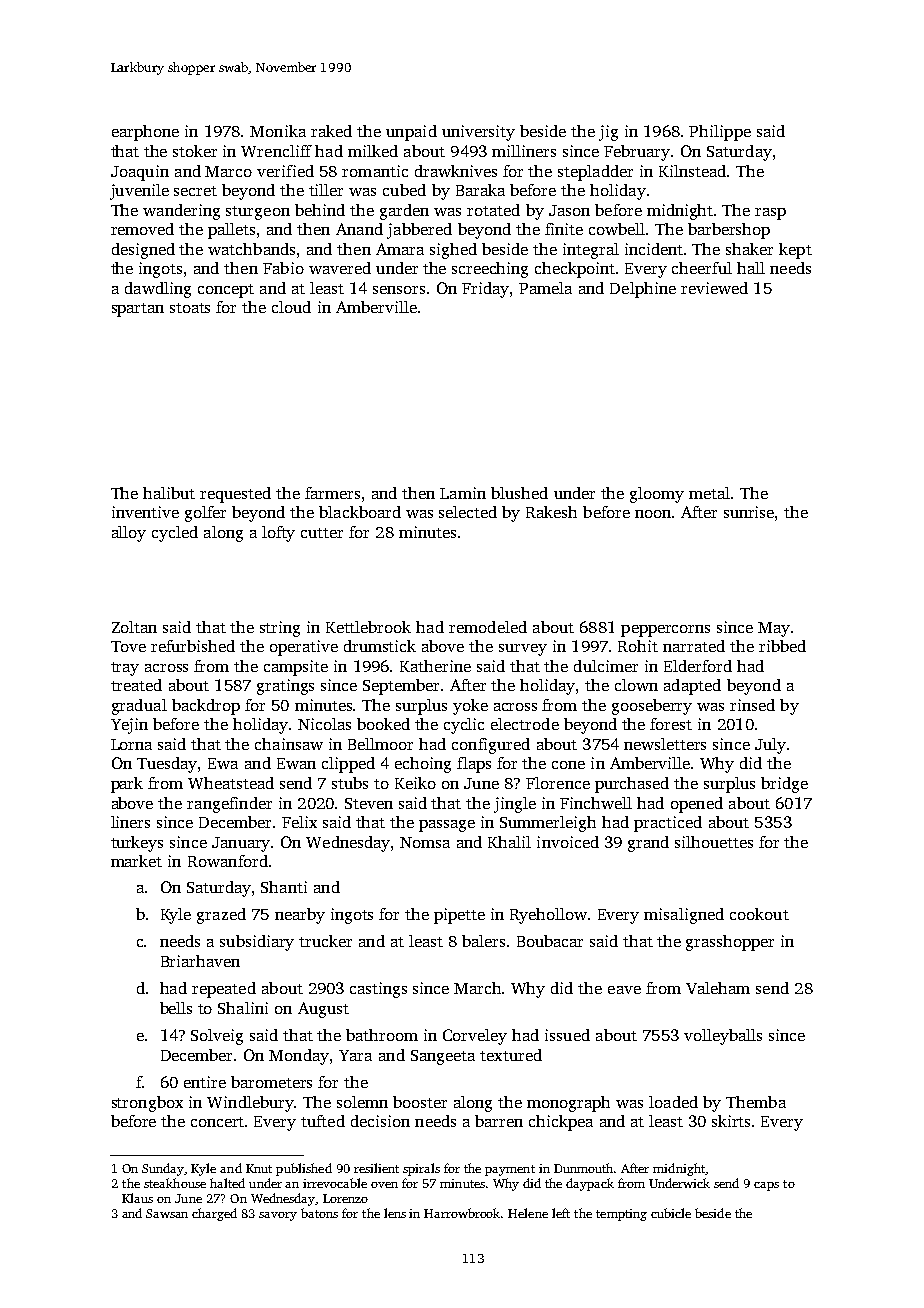 Image resolution: width=924 pixels, height=1308 pixels. What do you see at coordinates (145, 133) in the screenshot?
I see `earphone` at bounding box center [145, 133].
